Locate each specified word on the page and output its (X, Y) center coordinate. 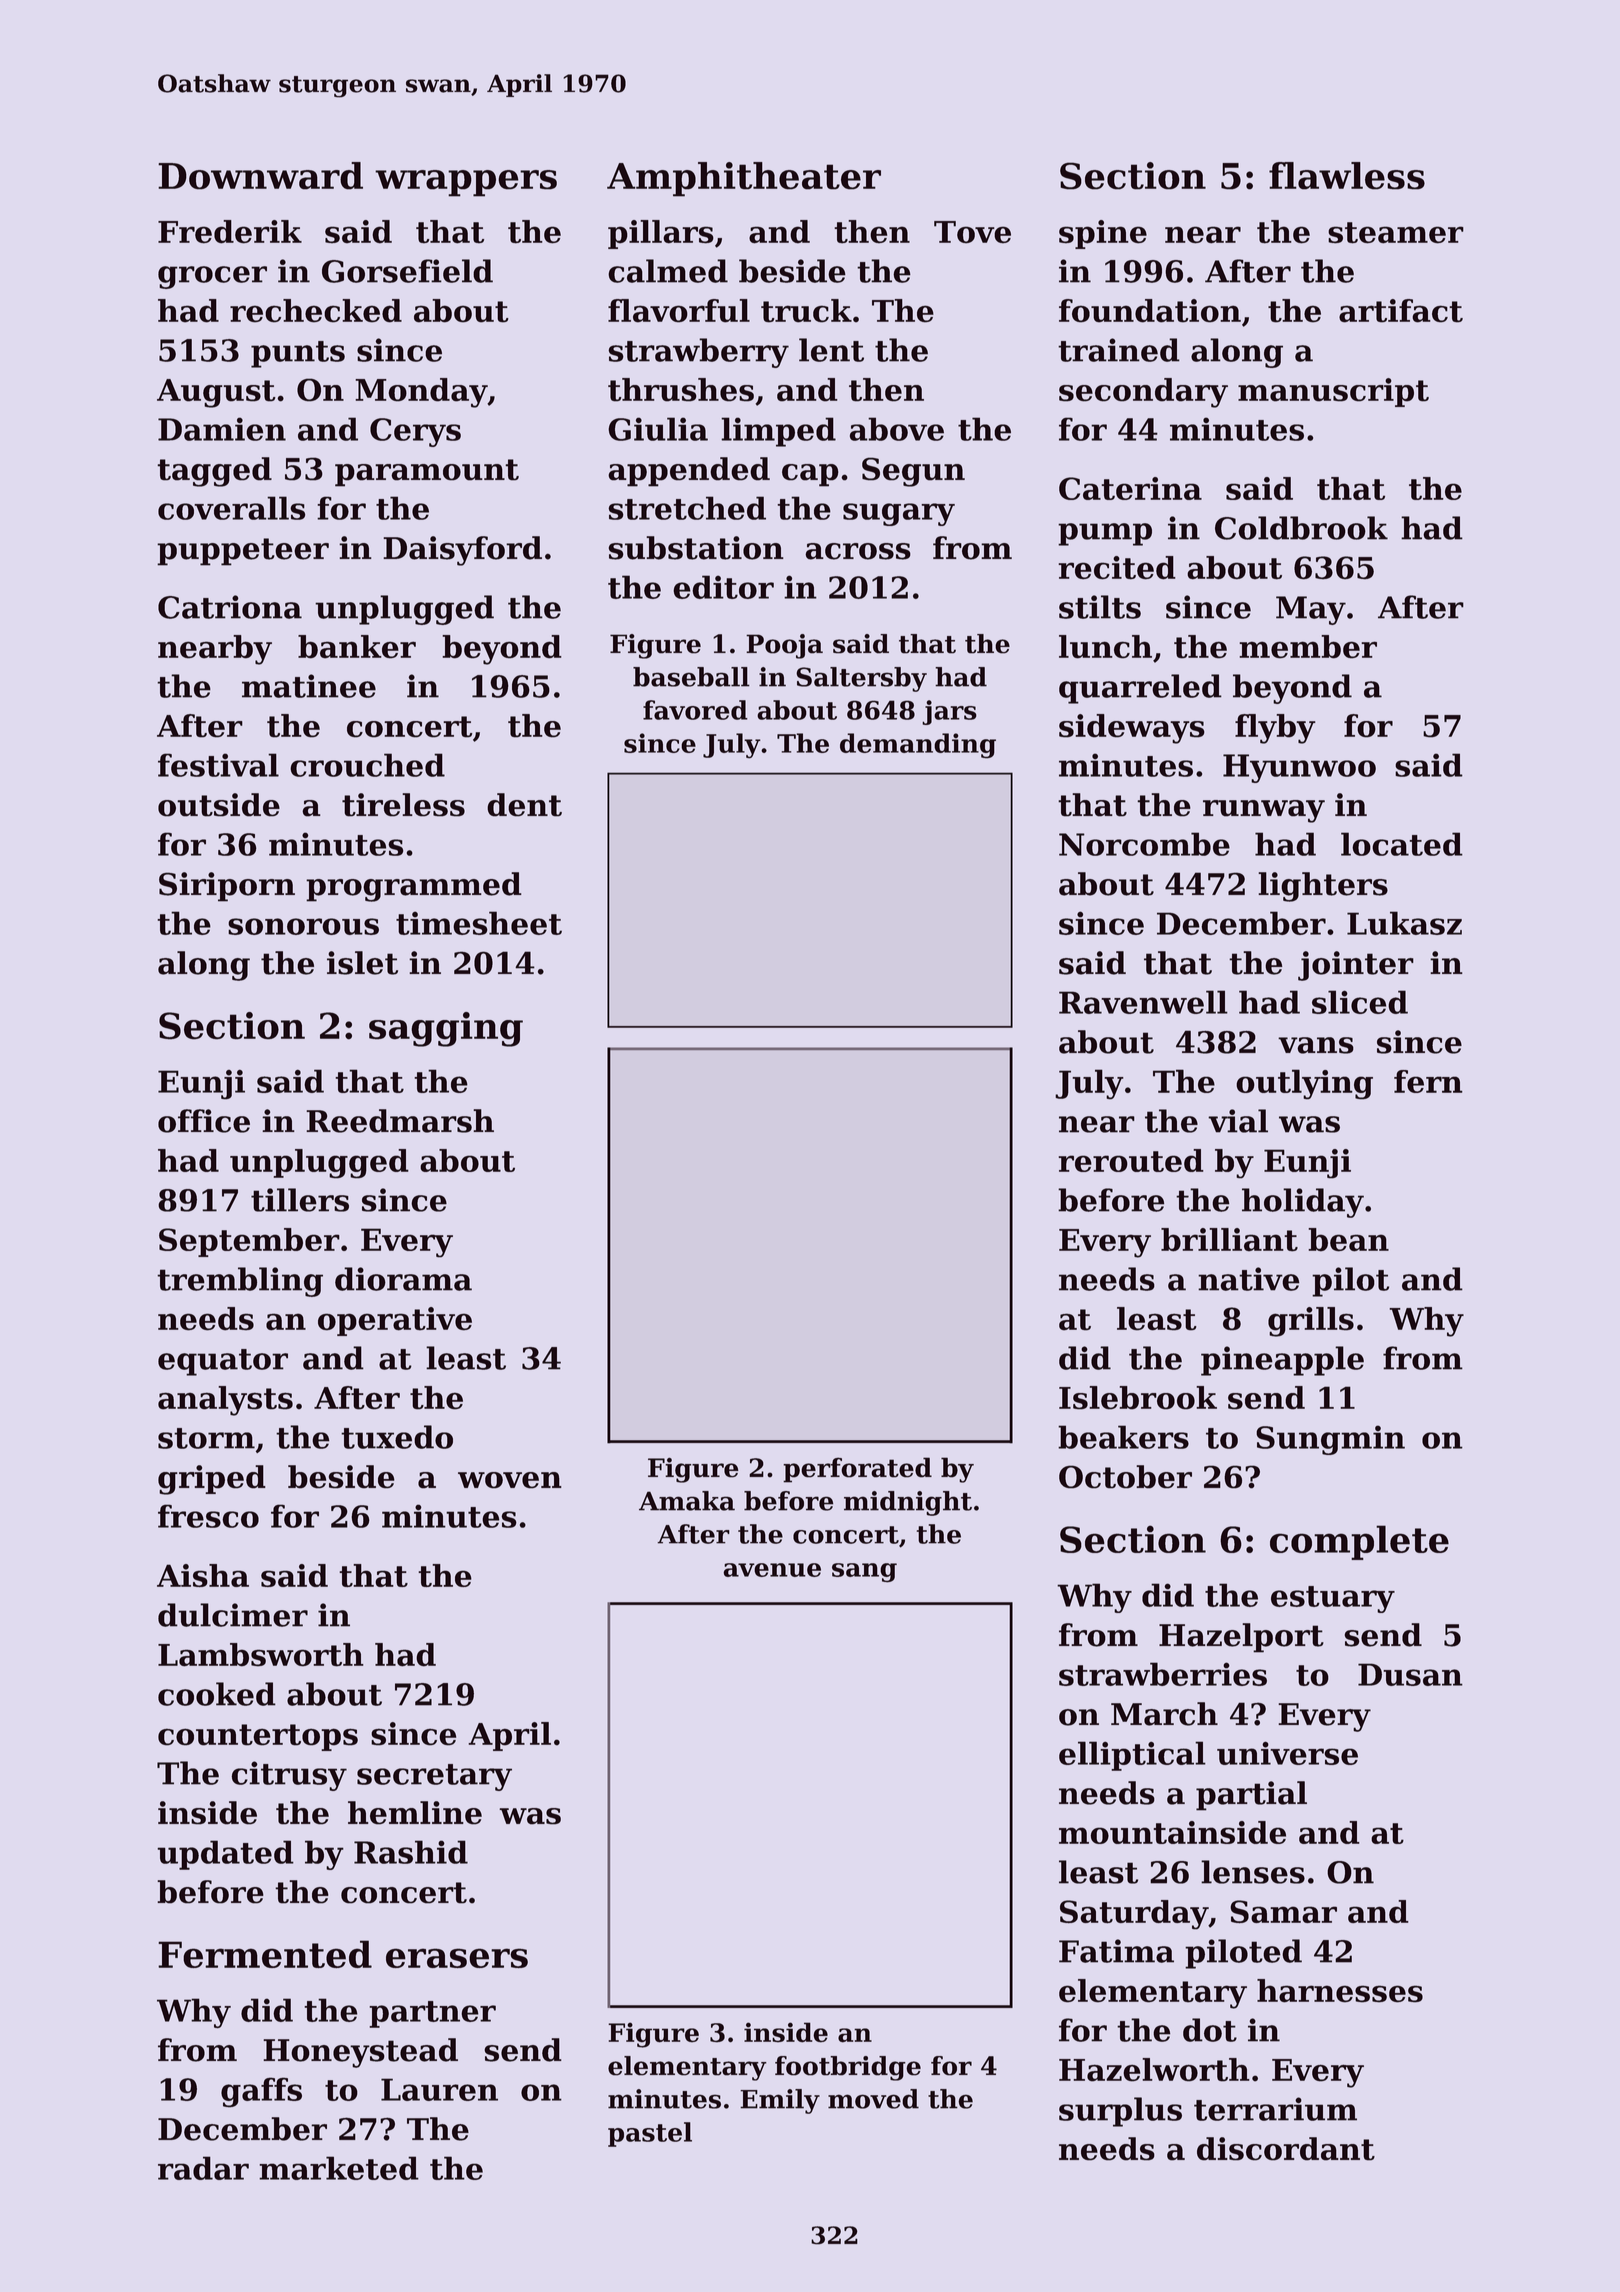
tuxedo (397, 1437)
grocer (212, 277)
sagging (446, 1029)
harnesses (1340, 1991)
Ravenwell (1143, 1002)
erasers (457, 1958)
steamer (1396, 233)
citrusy (289, 1776)
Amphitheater (744, 179)
